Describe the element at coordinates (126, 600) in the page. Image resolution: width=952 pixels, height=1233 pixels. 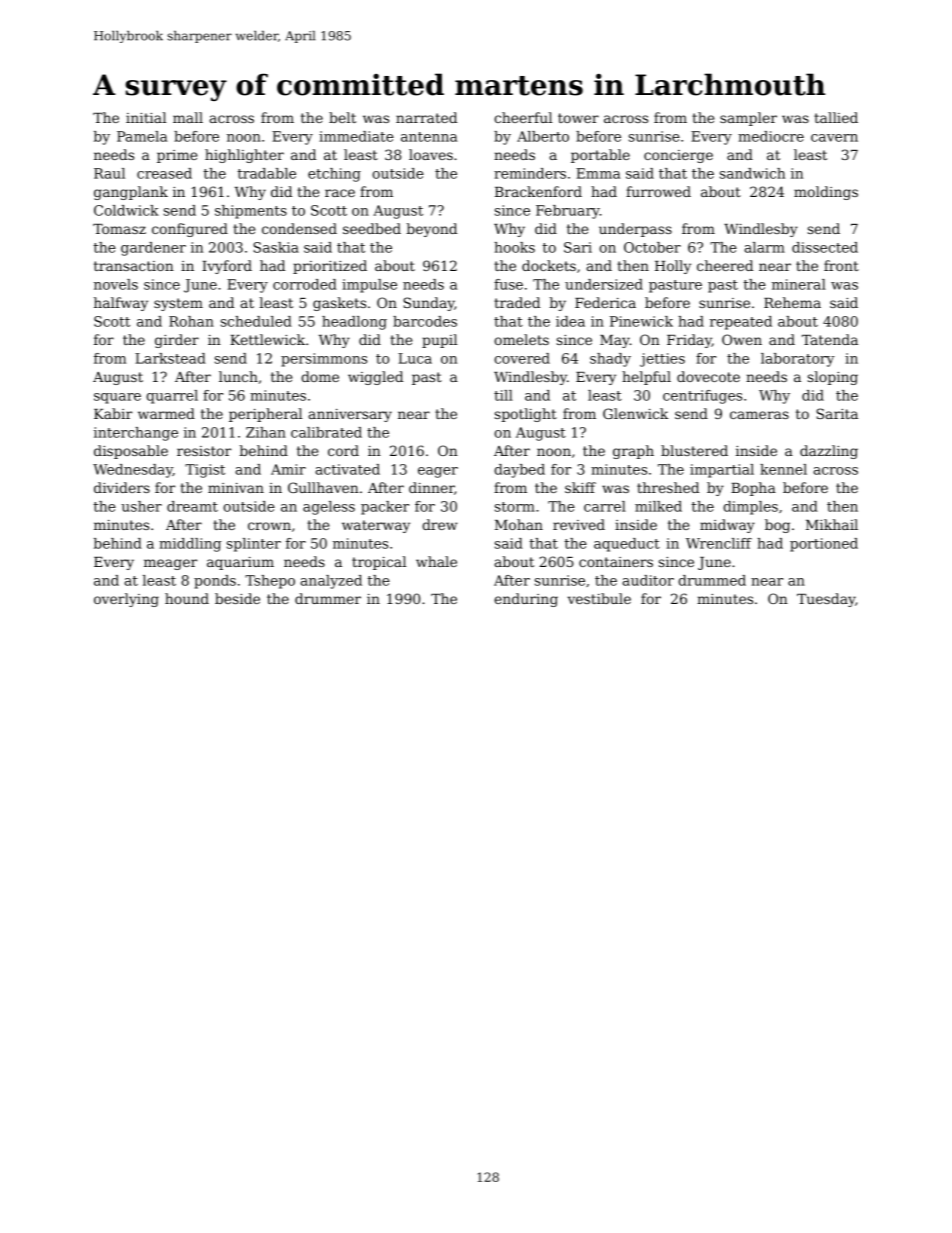
I see `overlying` at that location.
